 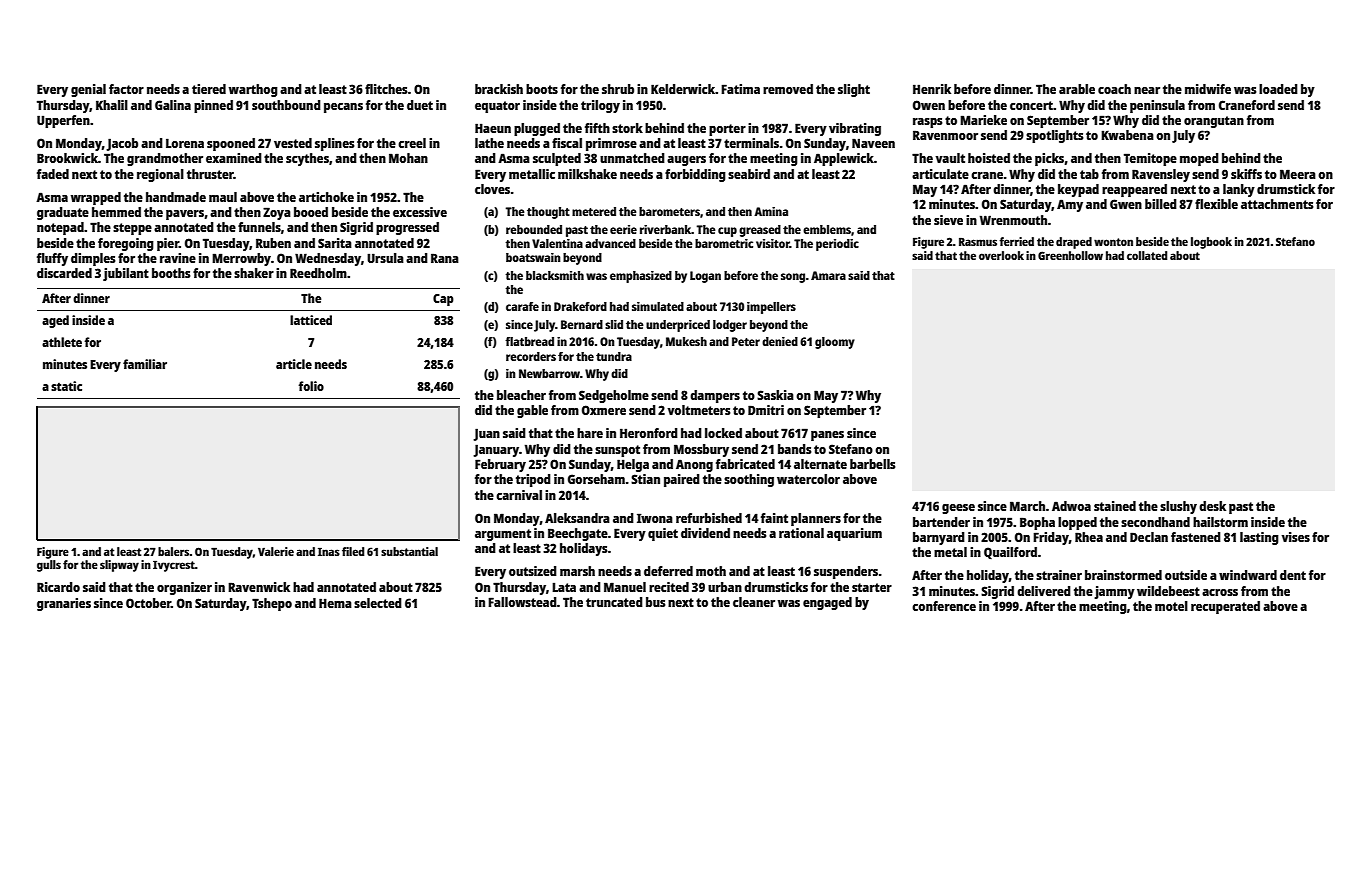 I want to click on athlete, so click(x=62, y=342).
